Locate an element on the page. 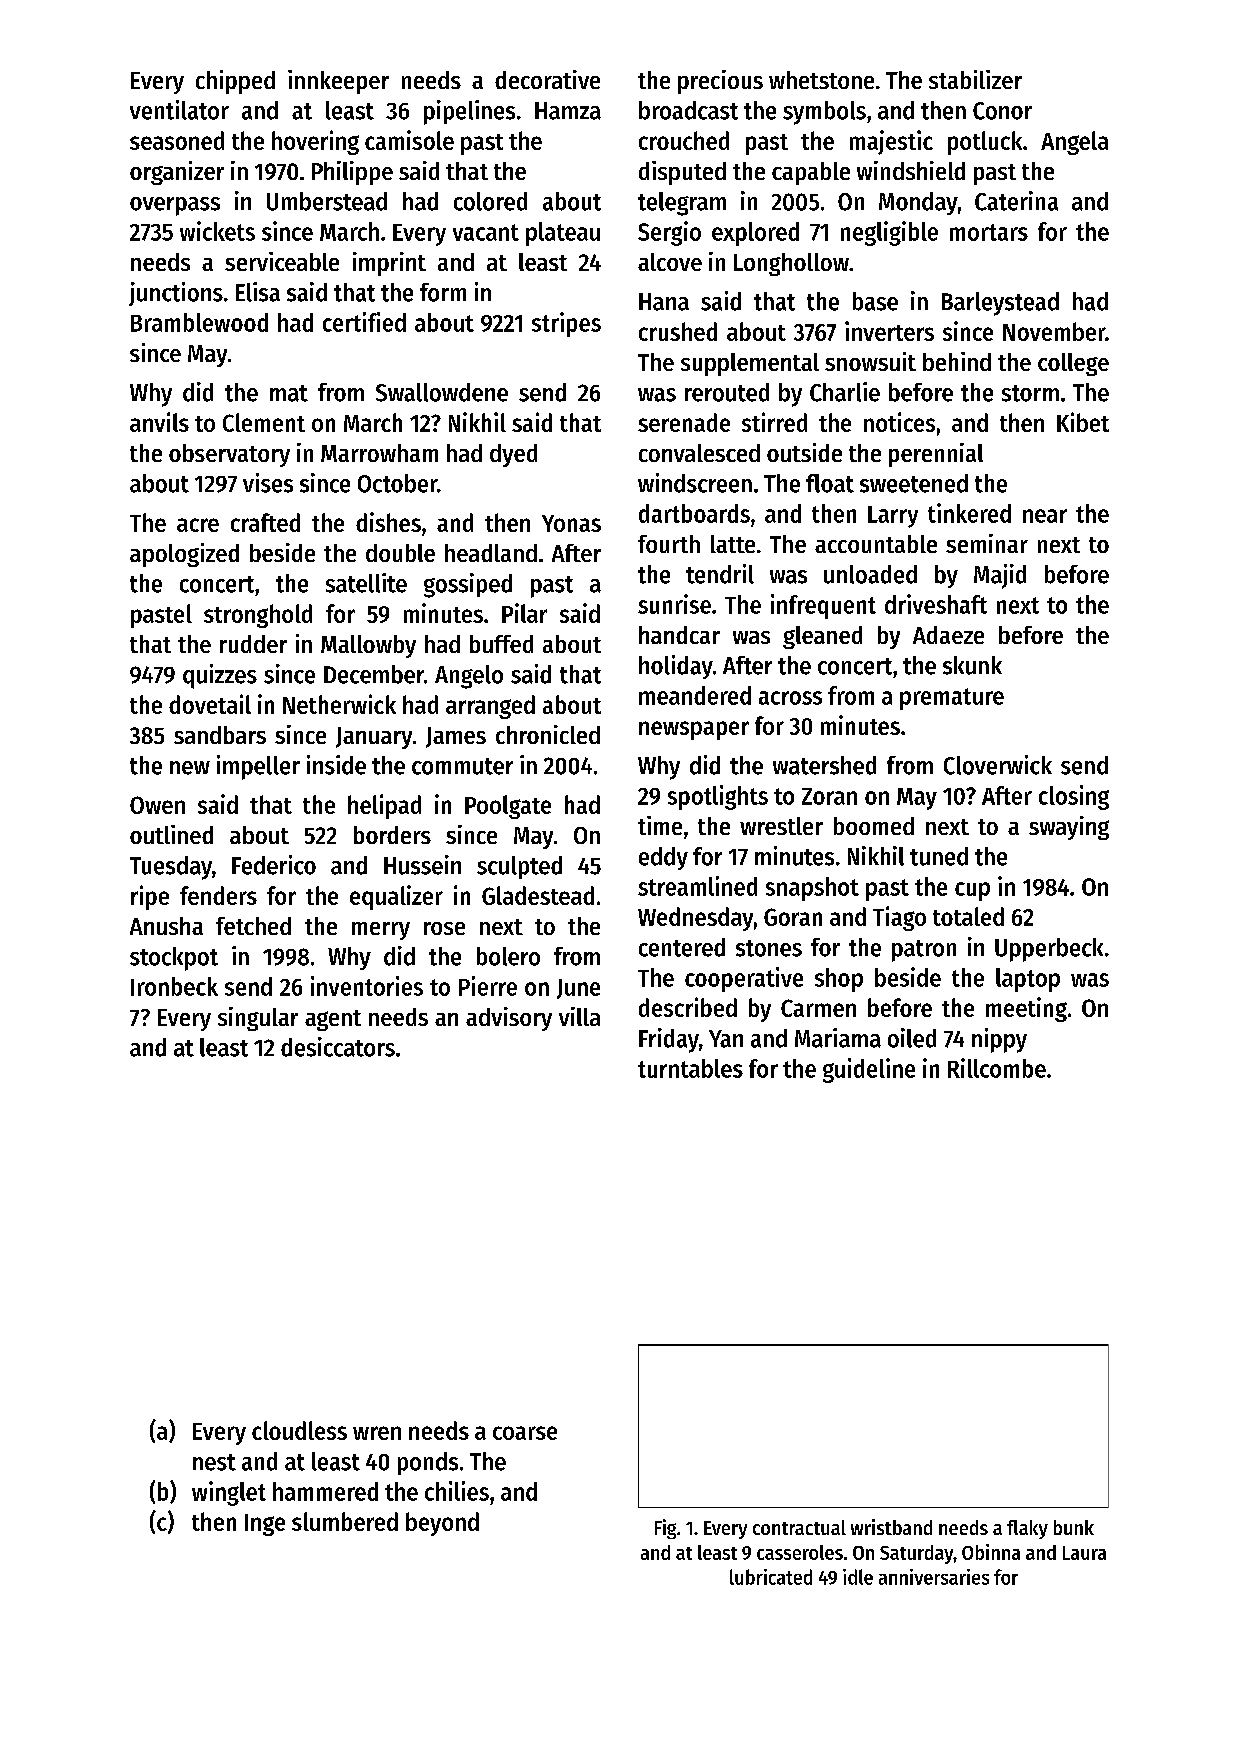 This image has height=1752, width=1239. Clement is located at coordinates (264, 422).
